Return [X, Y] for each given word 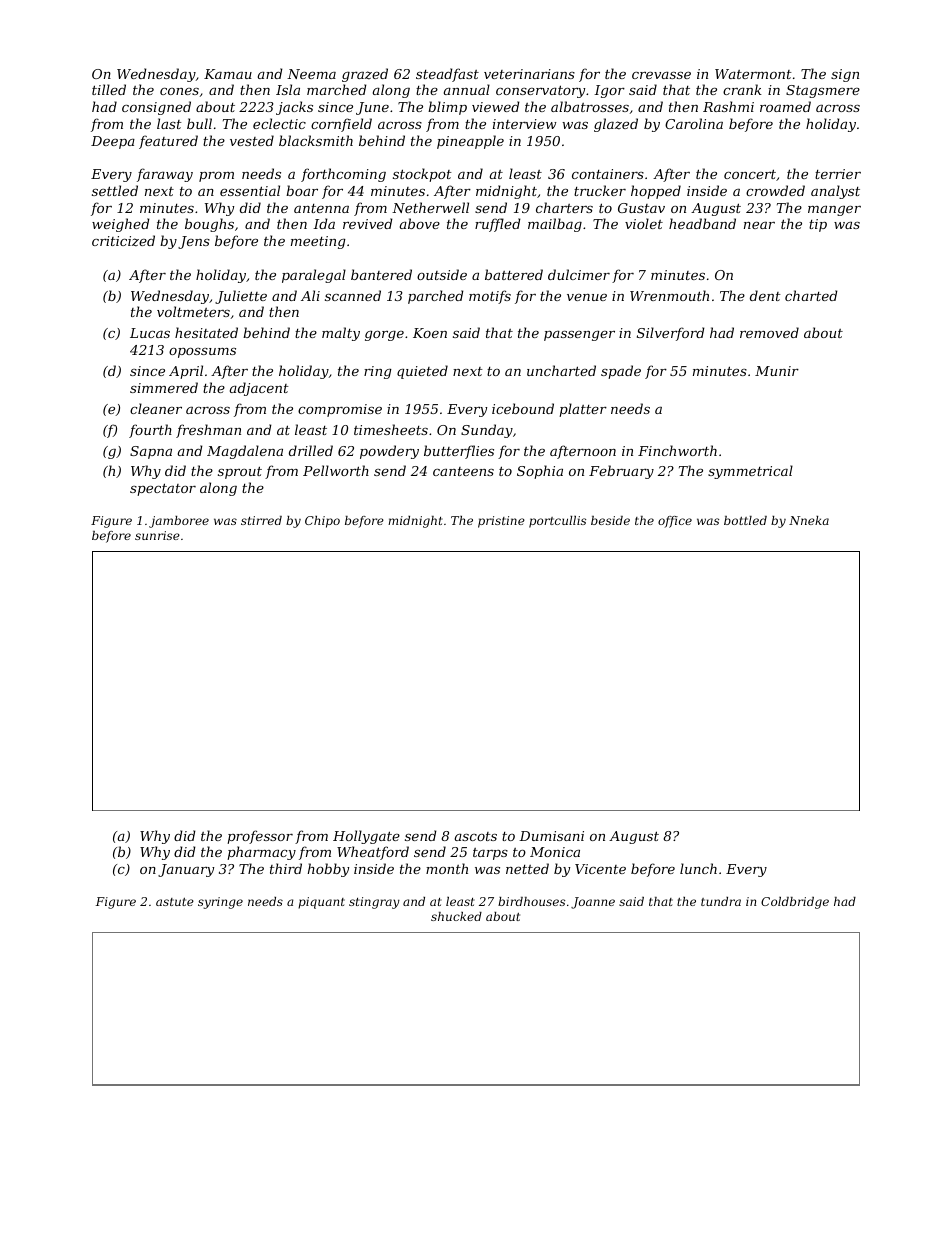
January [186, 870]
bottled [745, 520]
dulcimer [579, 274]
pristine [501, 522]
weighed [121, 225]
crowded [775, 190]
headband [702, 223]
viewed [496, 106]
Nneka [809, 520]
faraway [165, 175]
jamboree [179, 522]
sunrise [157, 535]
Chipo [322, 522]
